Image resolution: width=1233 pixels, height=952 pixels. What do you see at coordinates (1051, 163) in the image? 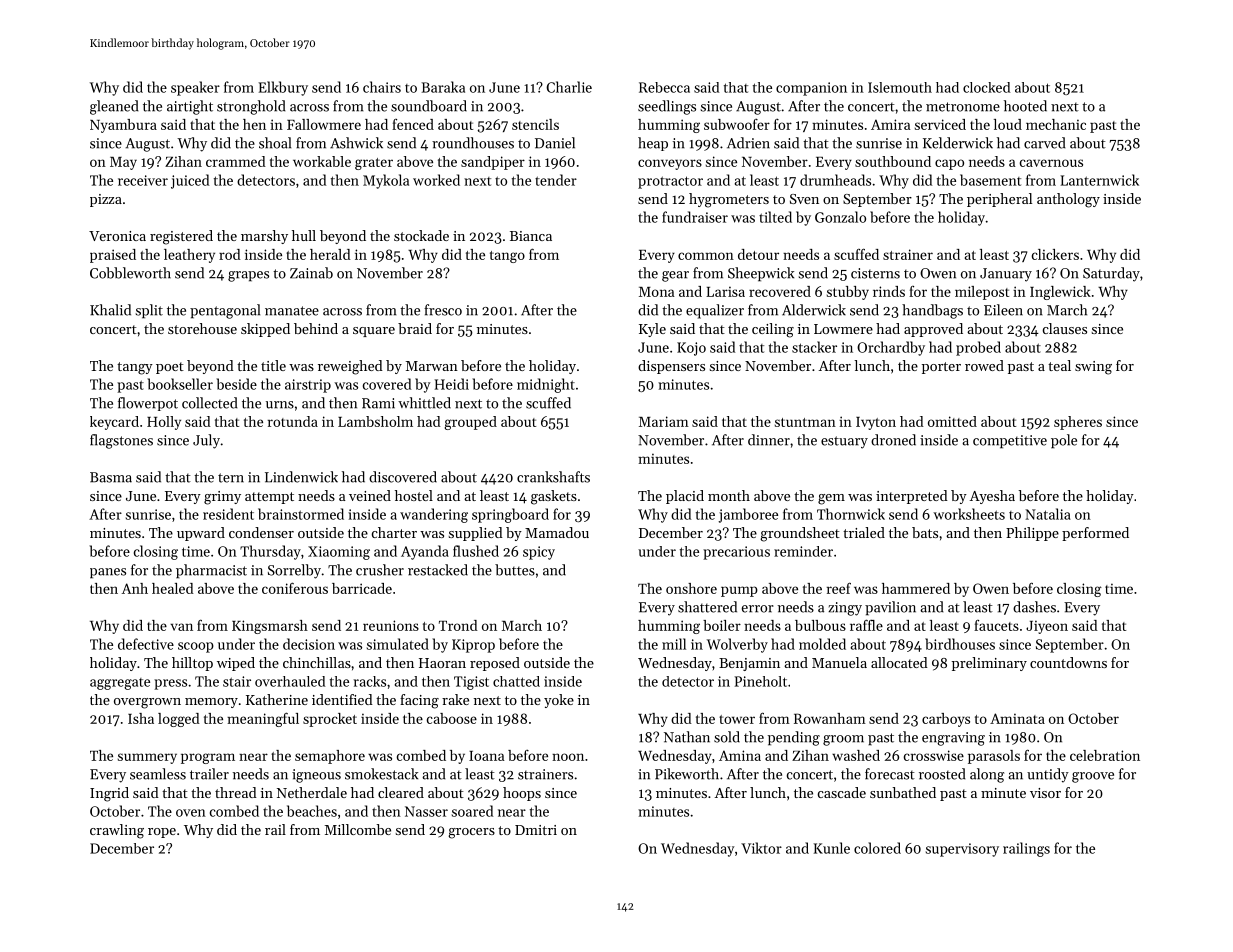
I see `cavernous` at bounding box center [1051, 163].
